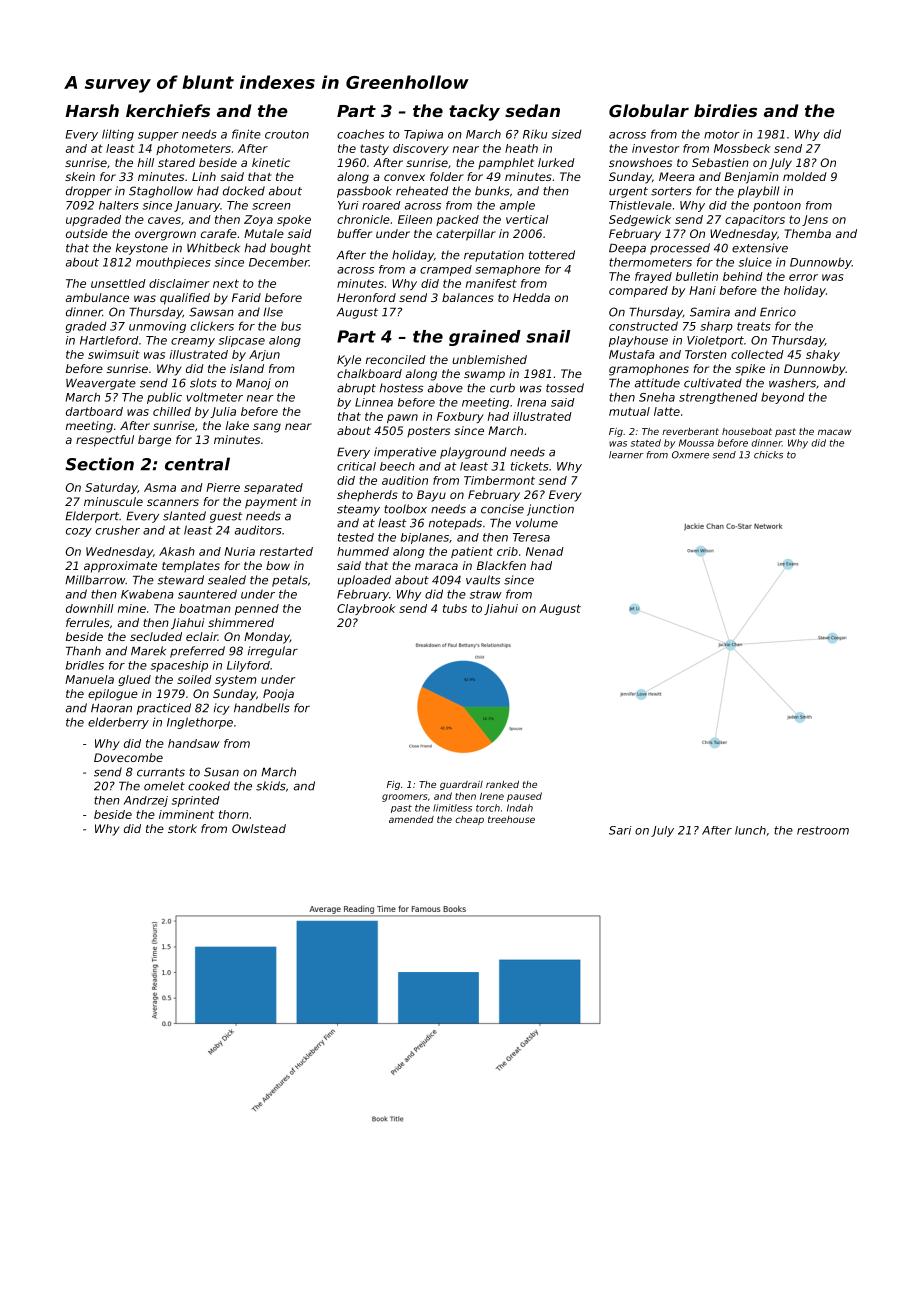 This document has width=924, height=1308. Describe the element at coordinates (89, 679) in the document. I see `Manuela` at that location.
